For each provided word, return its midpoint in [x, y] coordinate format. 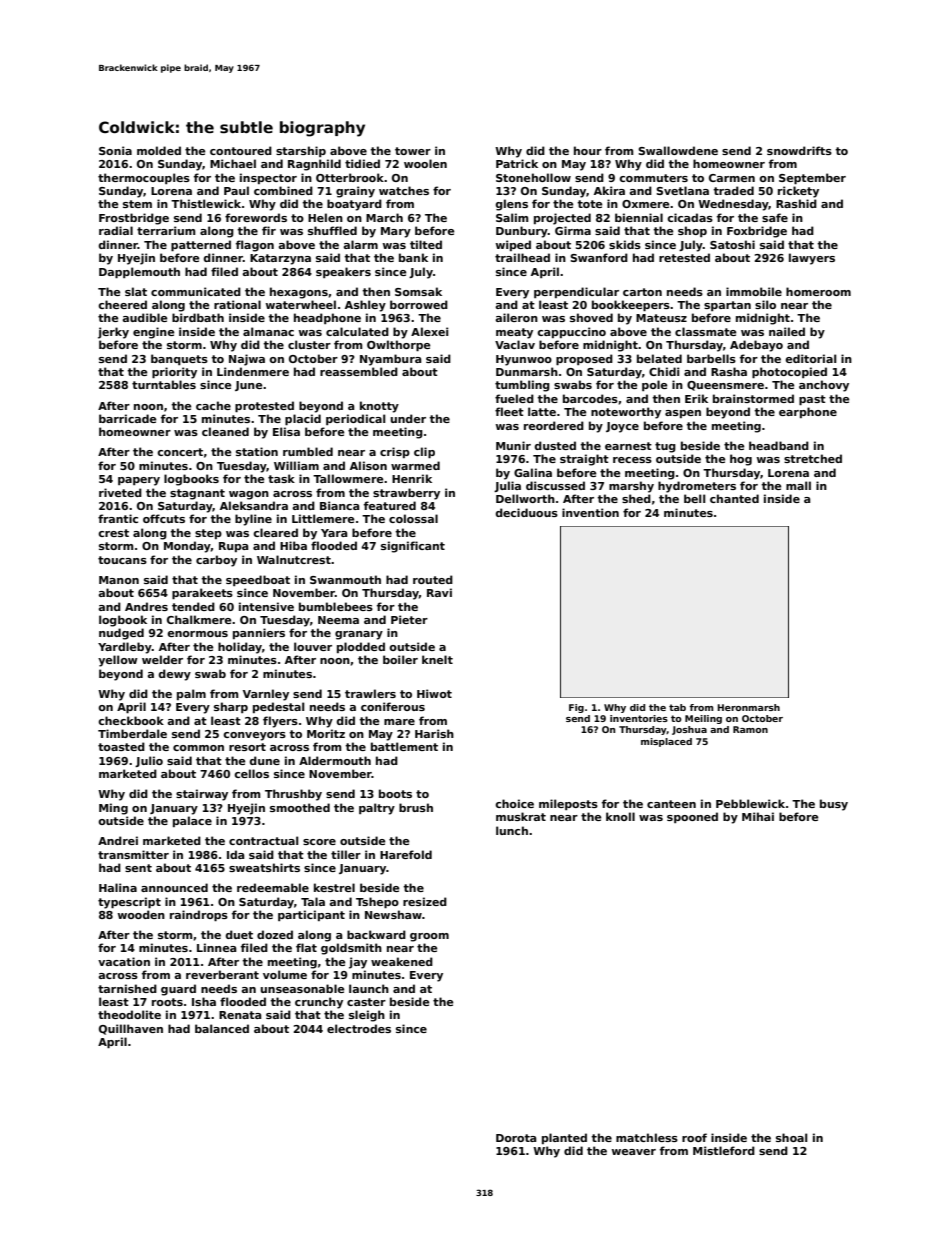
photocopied [789, 372]
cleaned [225, 431]
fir [269, 230]
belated [659, 358]
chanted [734, 498]
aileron [516, 317]
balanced [222, 1028]
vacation [124, 961]
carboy [216, 561]
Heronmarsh [748, 707]
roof [694, 1137]
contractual [263, 840]
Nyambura [391, 360]
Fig [576, 708]
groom [429, 937]
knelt [437, 659]
